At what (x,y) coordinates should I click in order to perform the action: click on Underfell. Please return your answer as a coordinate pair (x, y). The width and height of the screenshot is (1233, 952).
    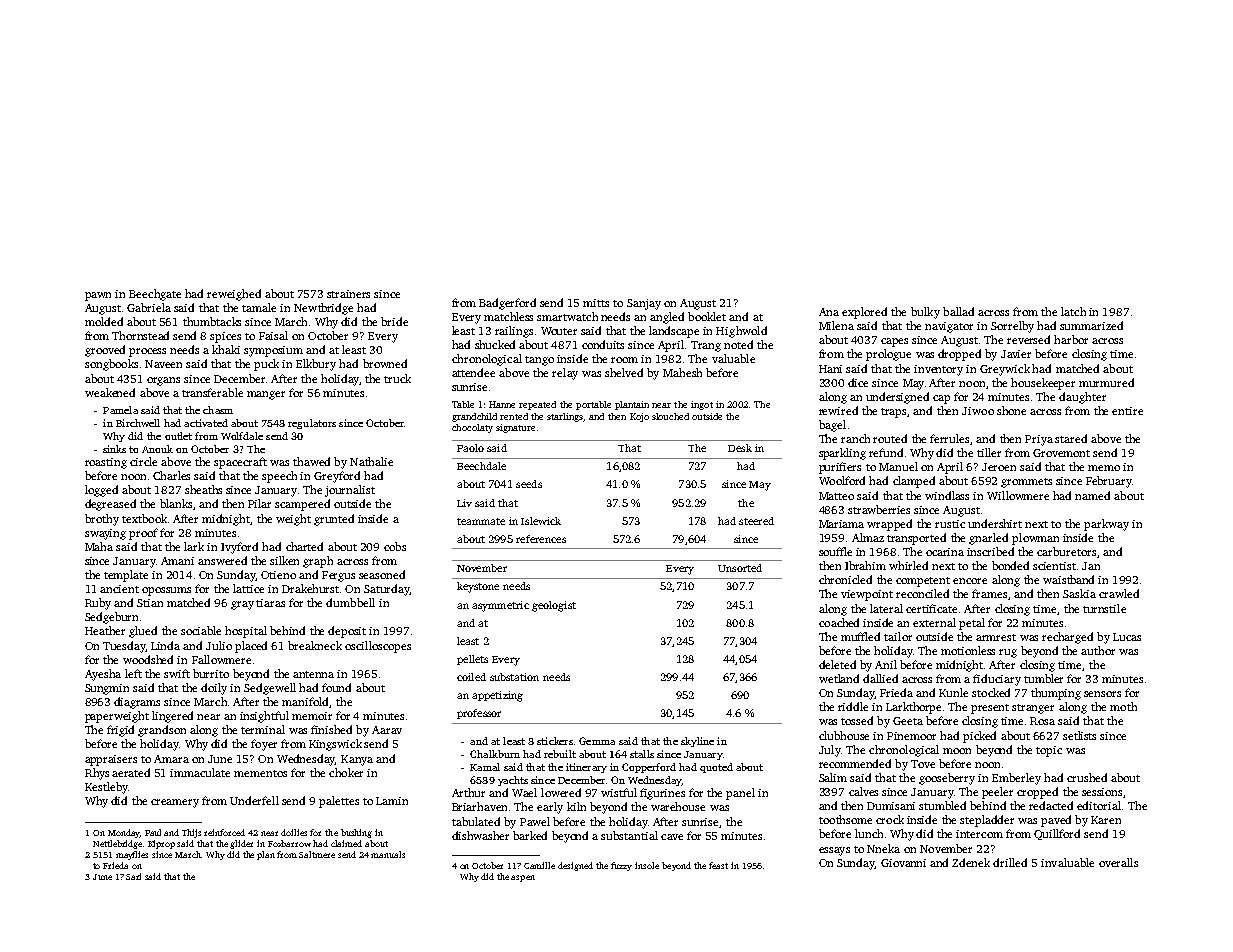
    Looking at the image, I should click on (254, 800).
